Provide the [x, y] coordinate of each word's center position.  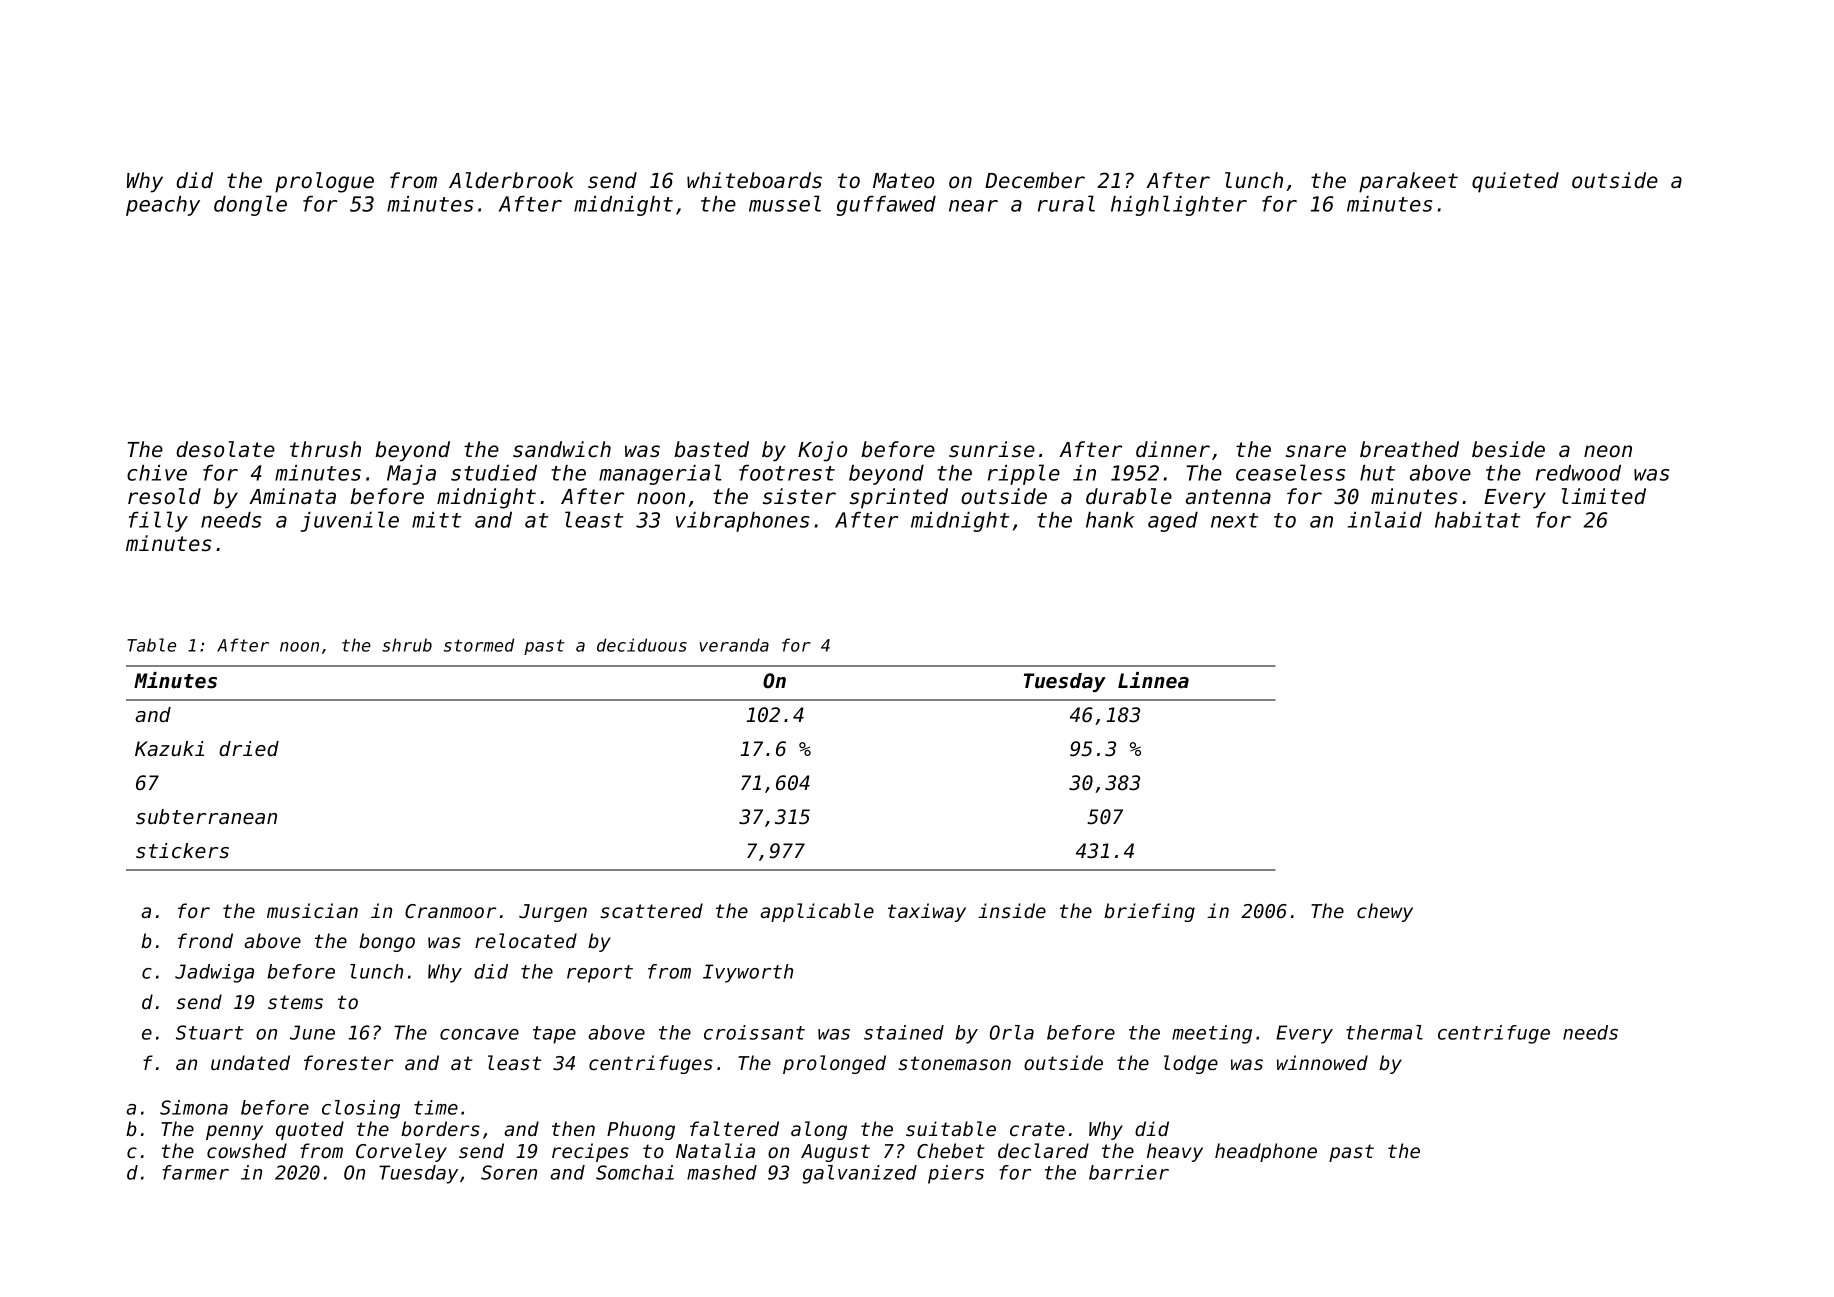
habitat [1477, 520]
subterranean [206, 817]
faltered [734, 1129]
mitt [436, 520]
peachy [163, 206]
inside [1012, 910]
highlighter [1179, 205]
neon [1608, 451]
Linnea [1153, 680]
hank [1110, 520]
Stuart [210, 1032]
